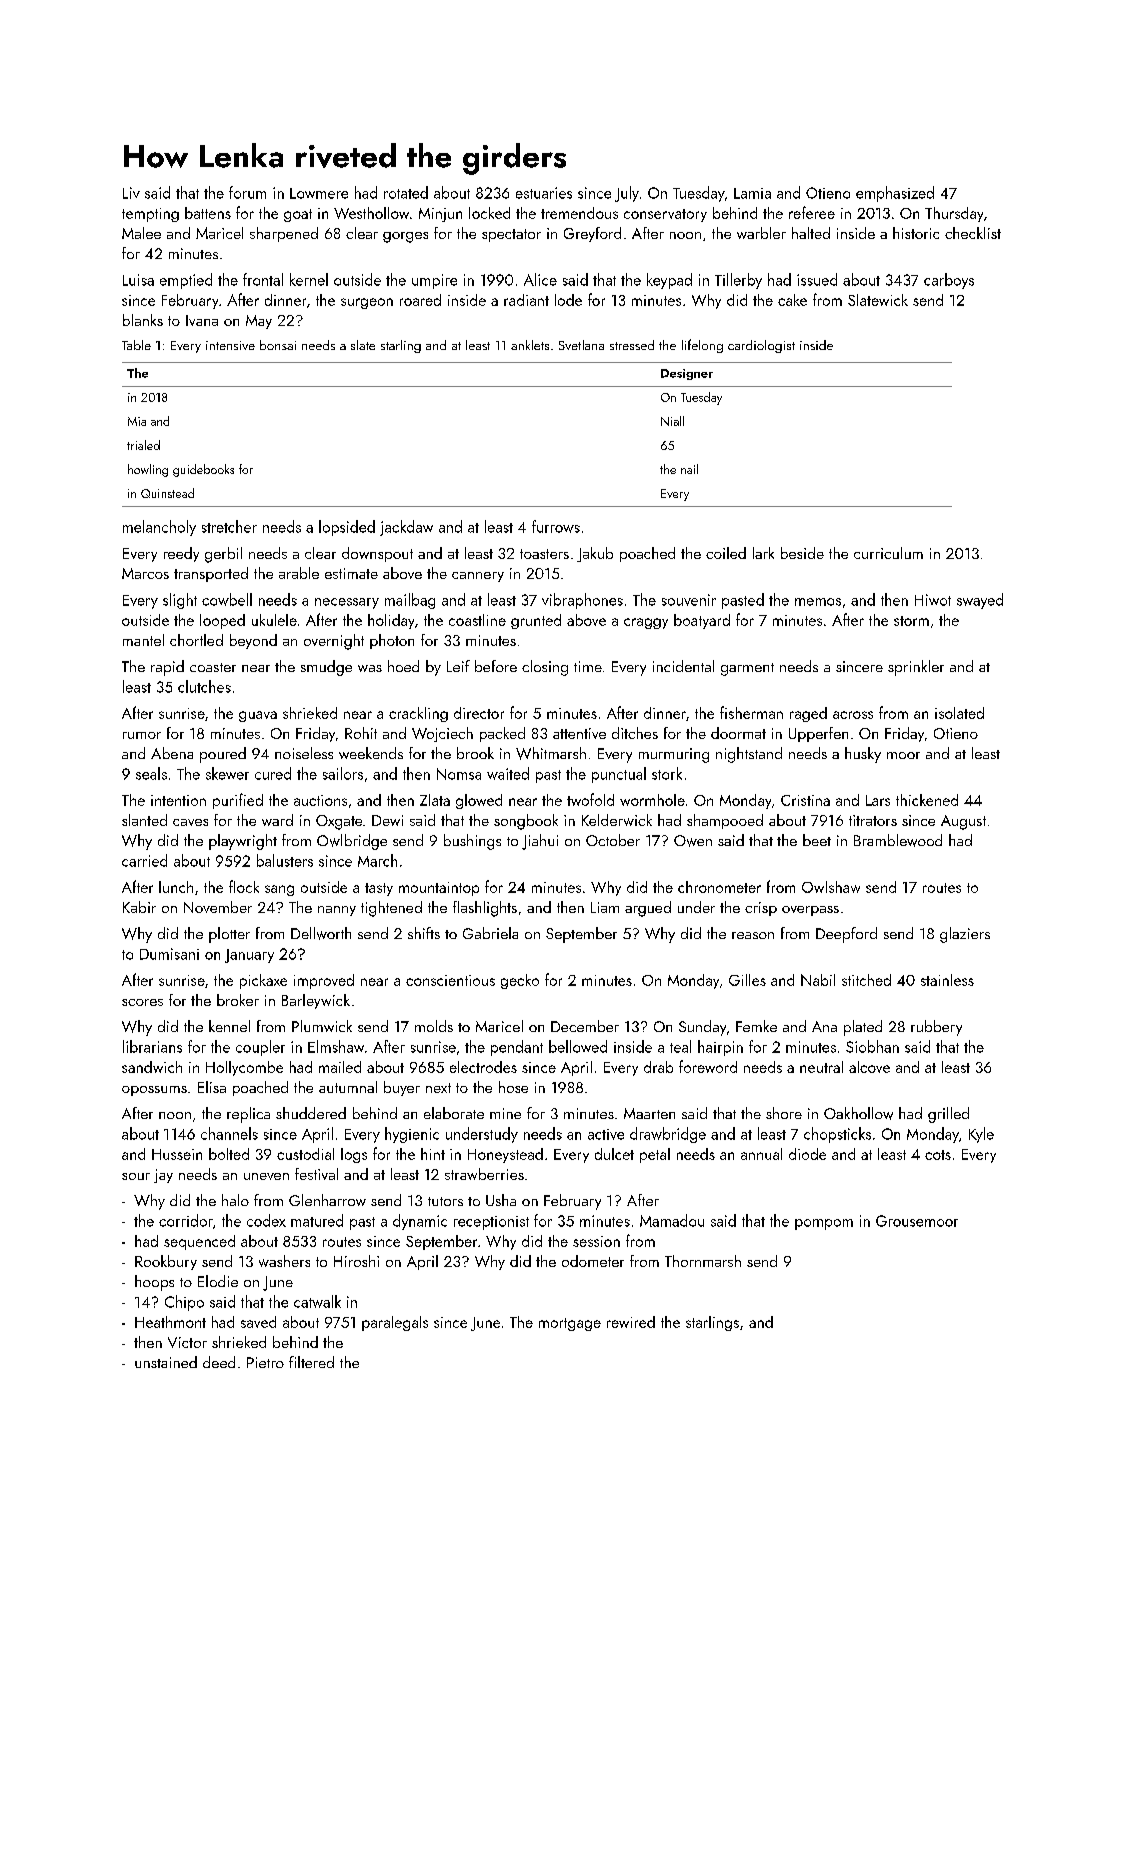 This image has height=1860, width=1129. Describe the element at coordinates (556, 526) in the image. I see `furrows` at that location.
